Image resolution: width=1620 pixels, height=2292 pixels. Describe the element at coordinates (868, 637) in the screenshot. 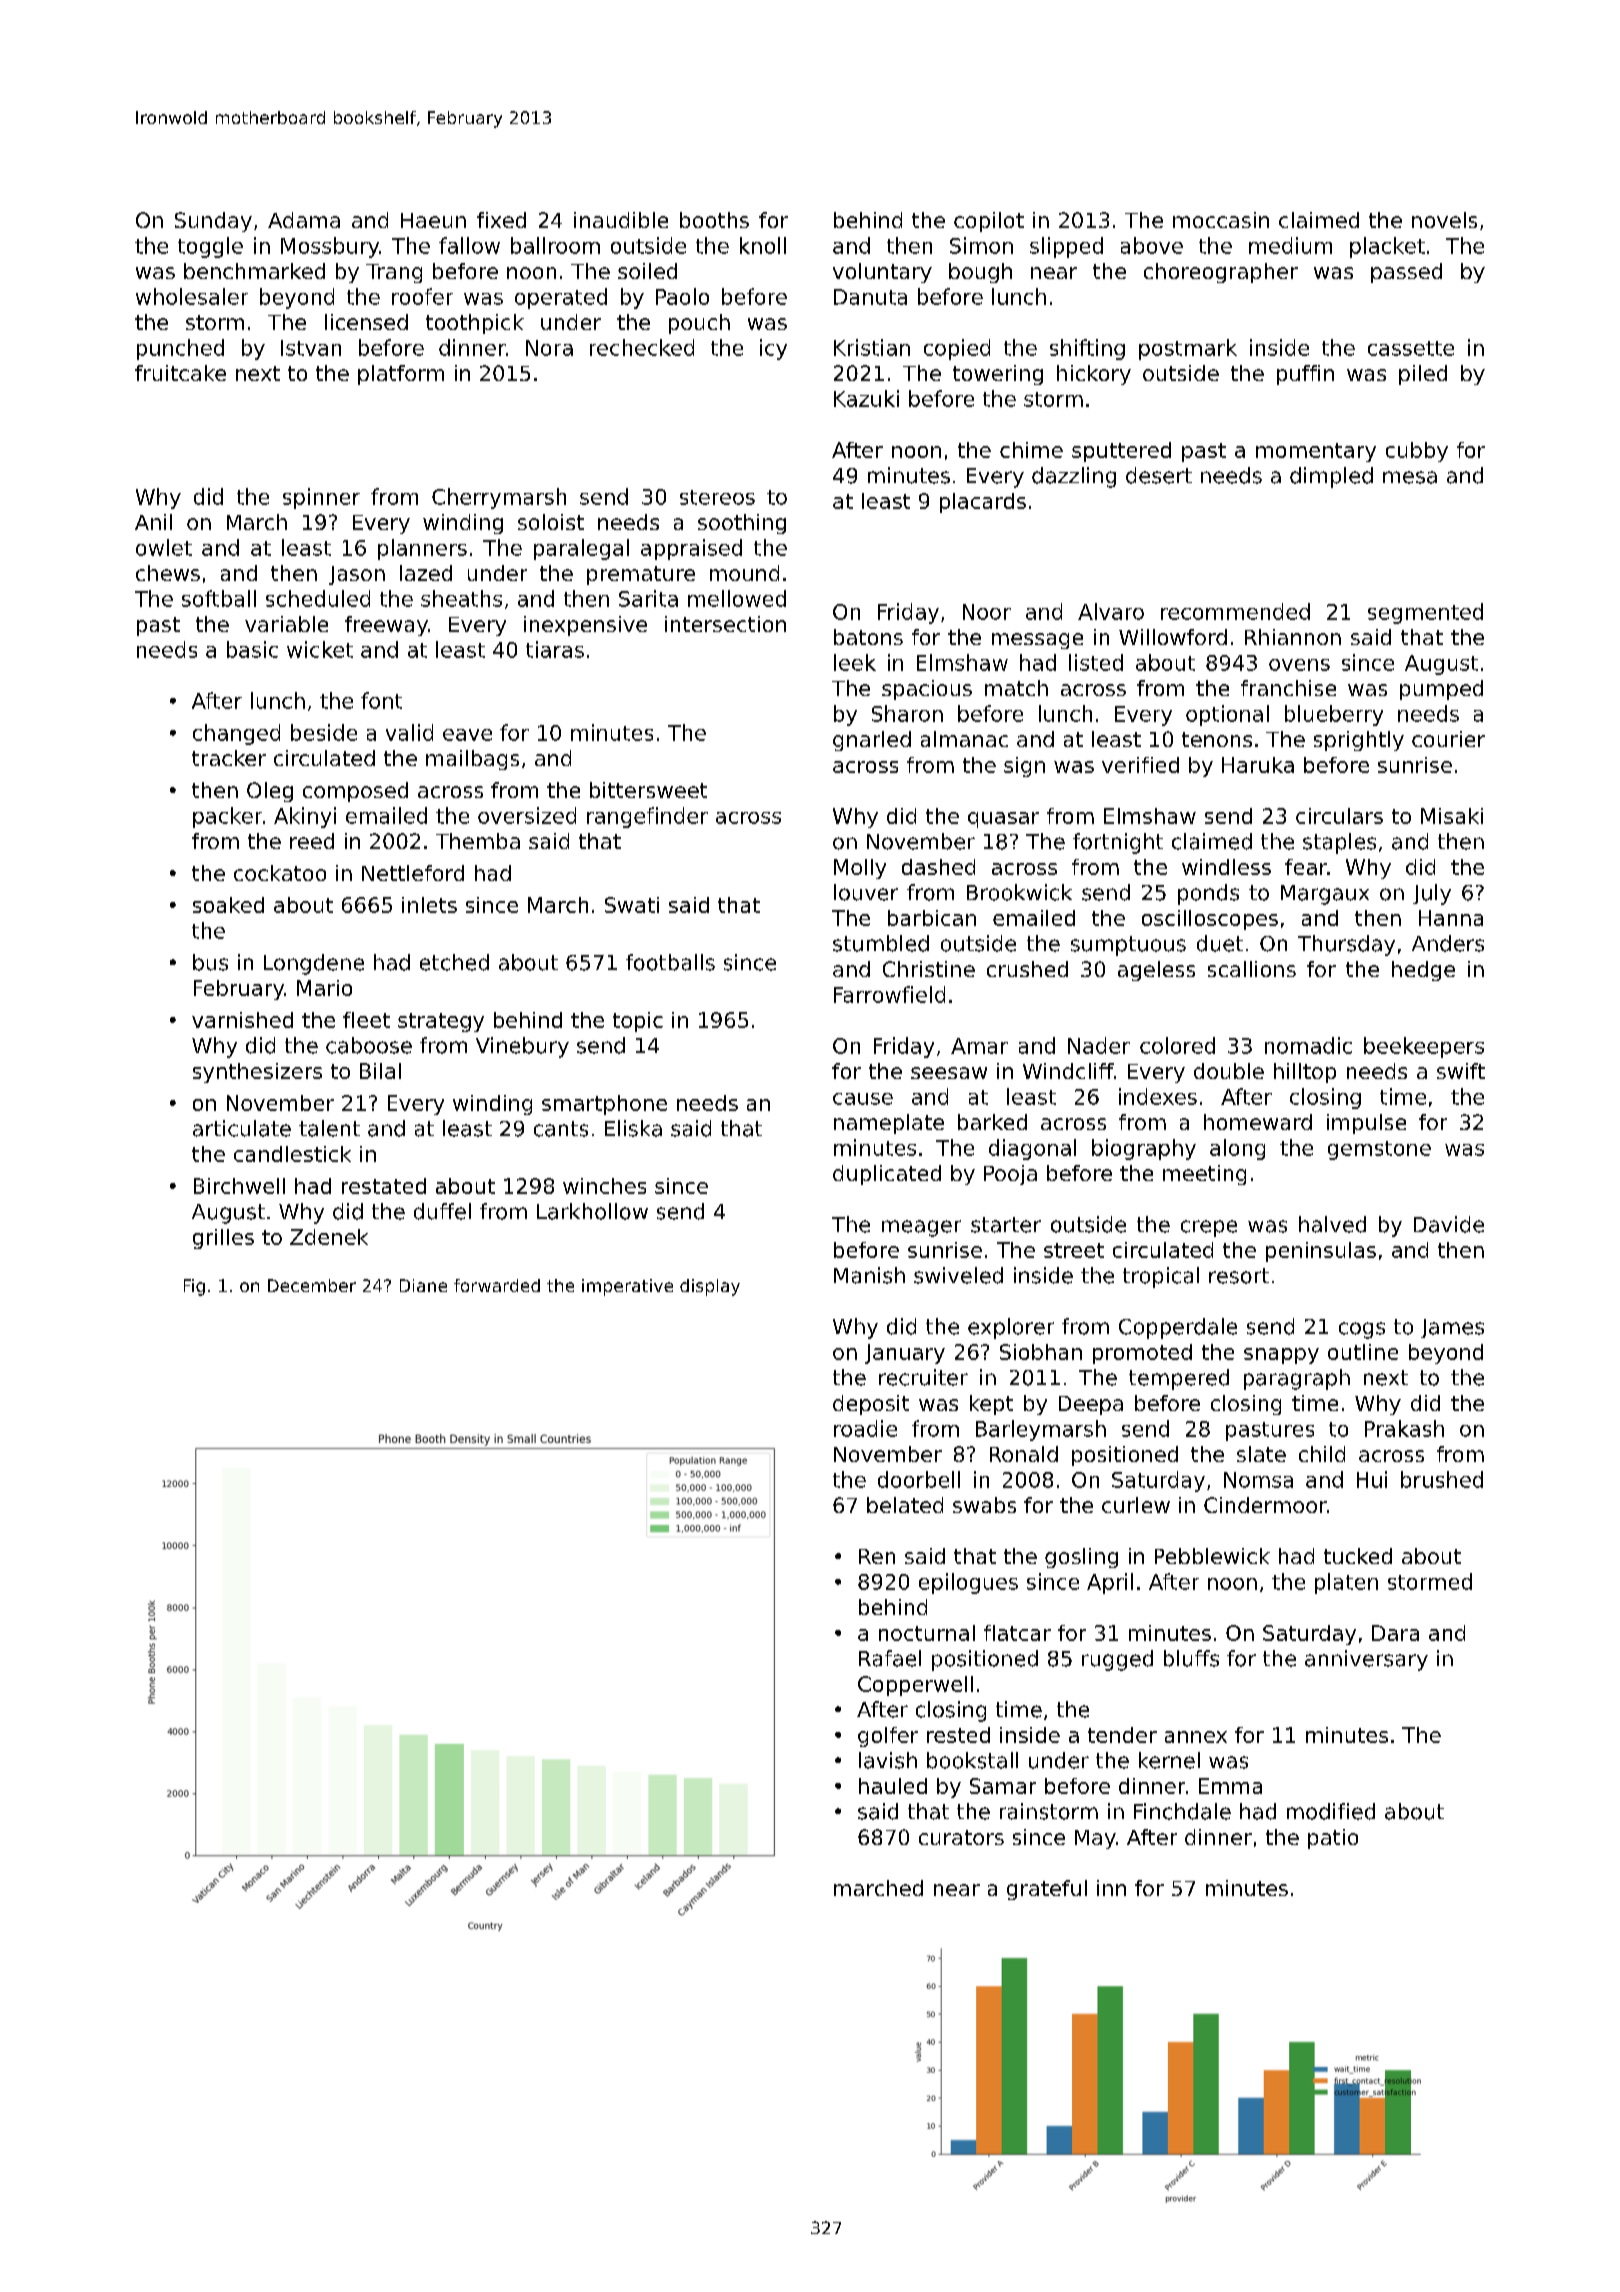

I see `batons` at that location.
